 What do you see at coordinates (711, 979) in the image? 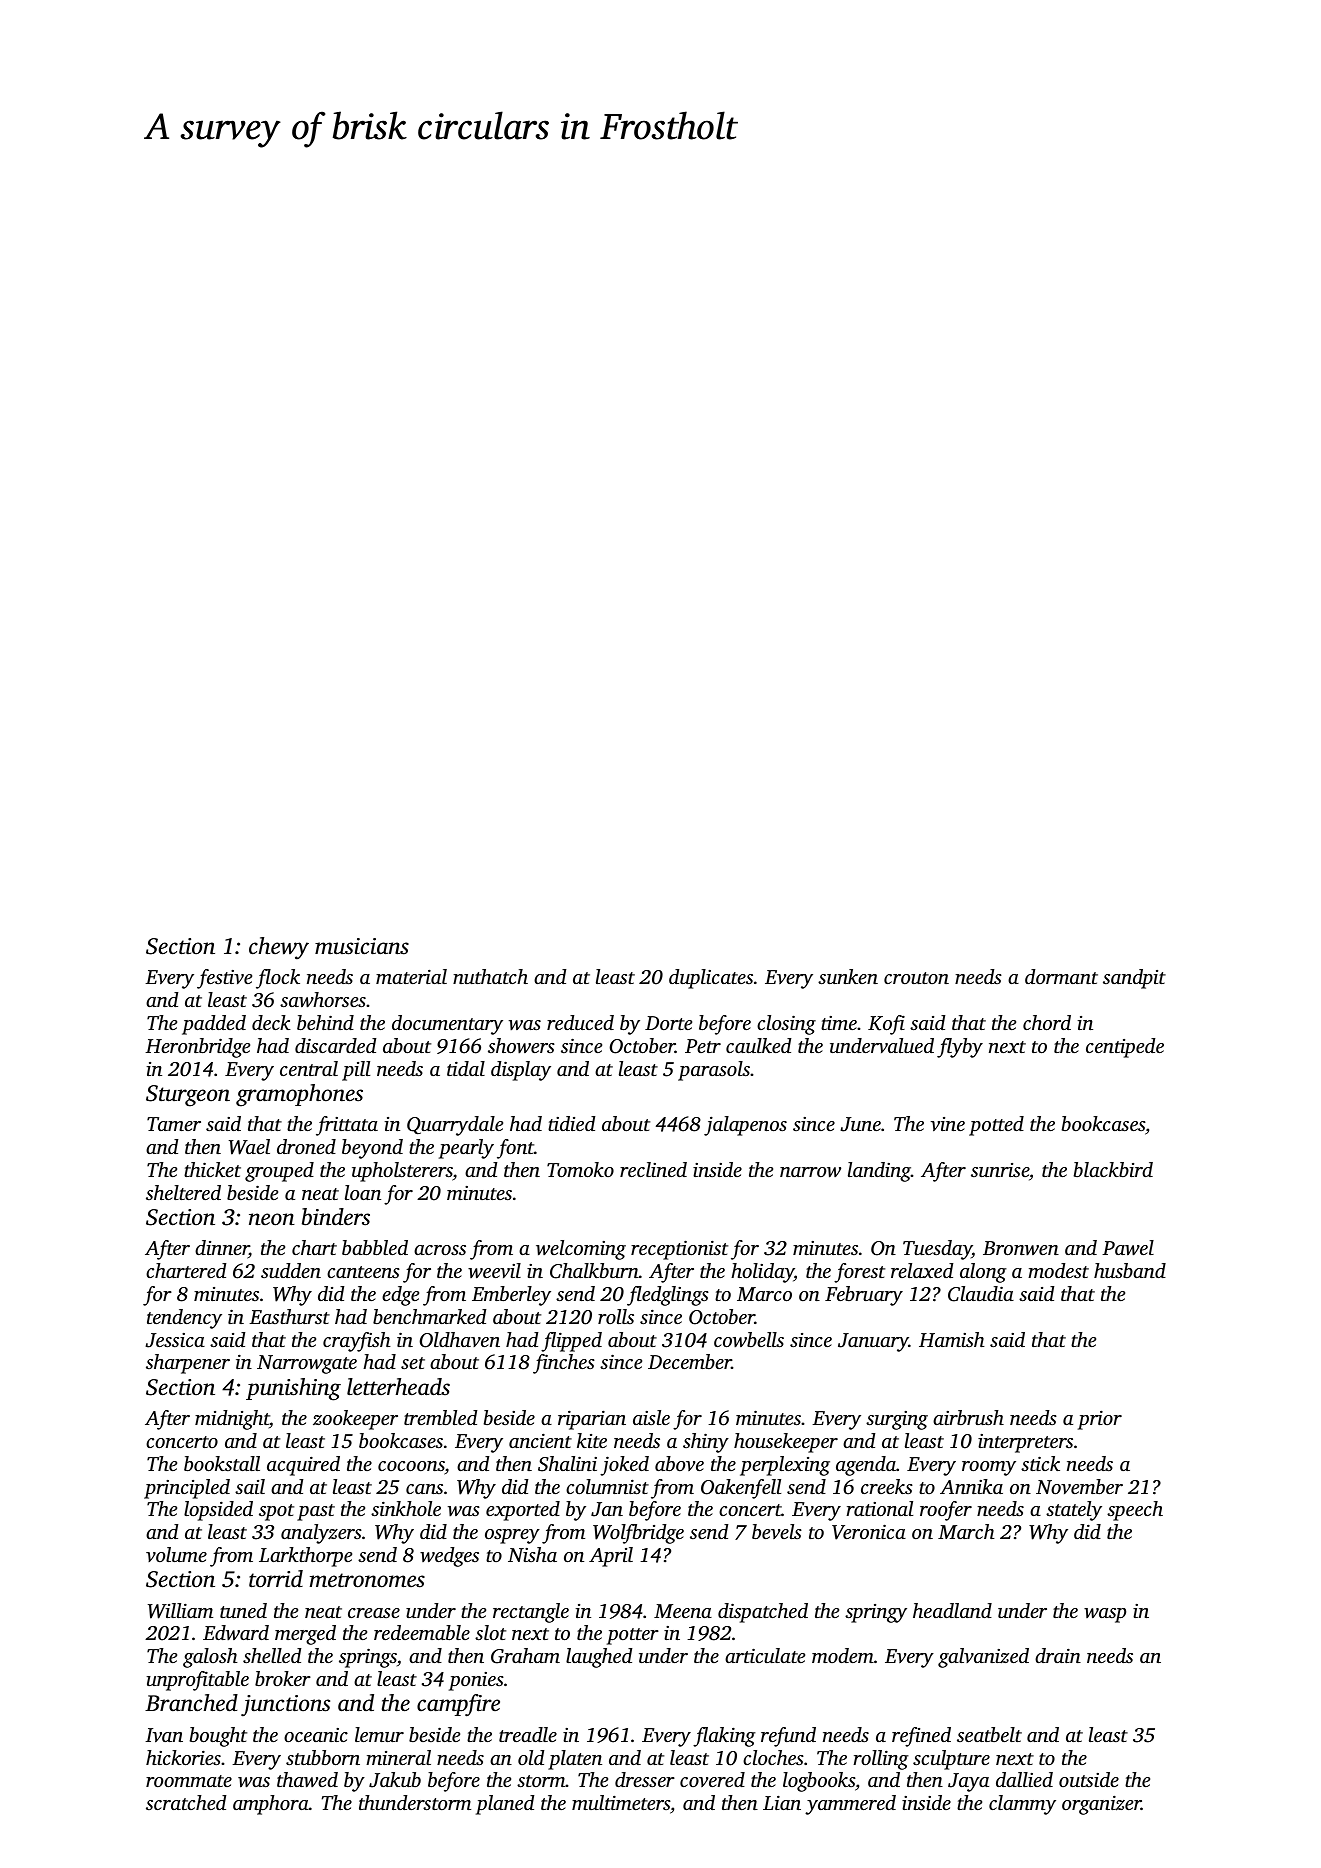
I see `duplicates` at bounding box center [711, 979].
